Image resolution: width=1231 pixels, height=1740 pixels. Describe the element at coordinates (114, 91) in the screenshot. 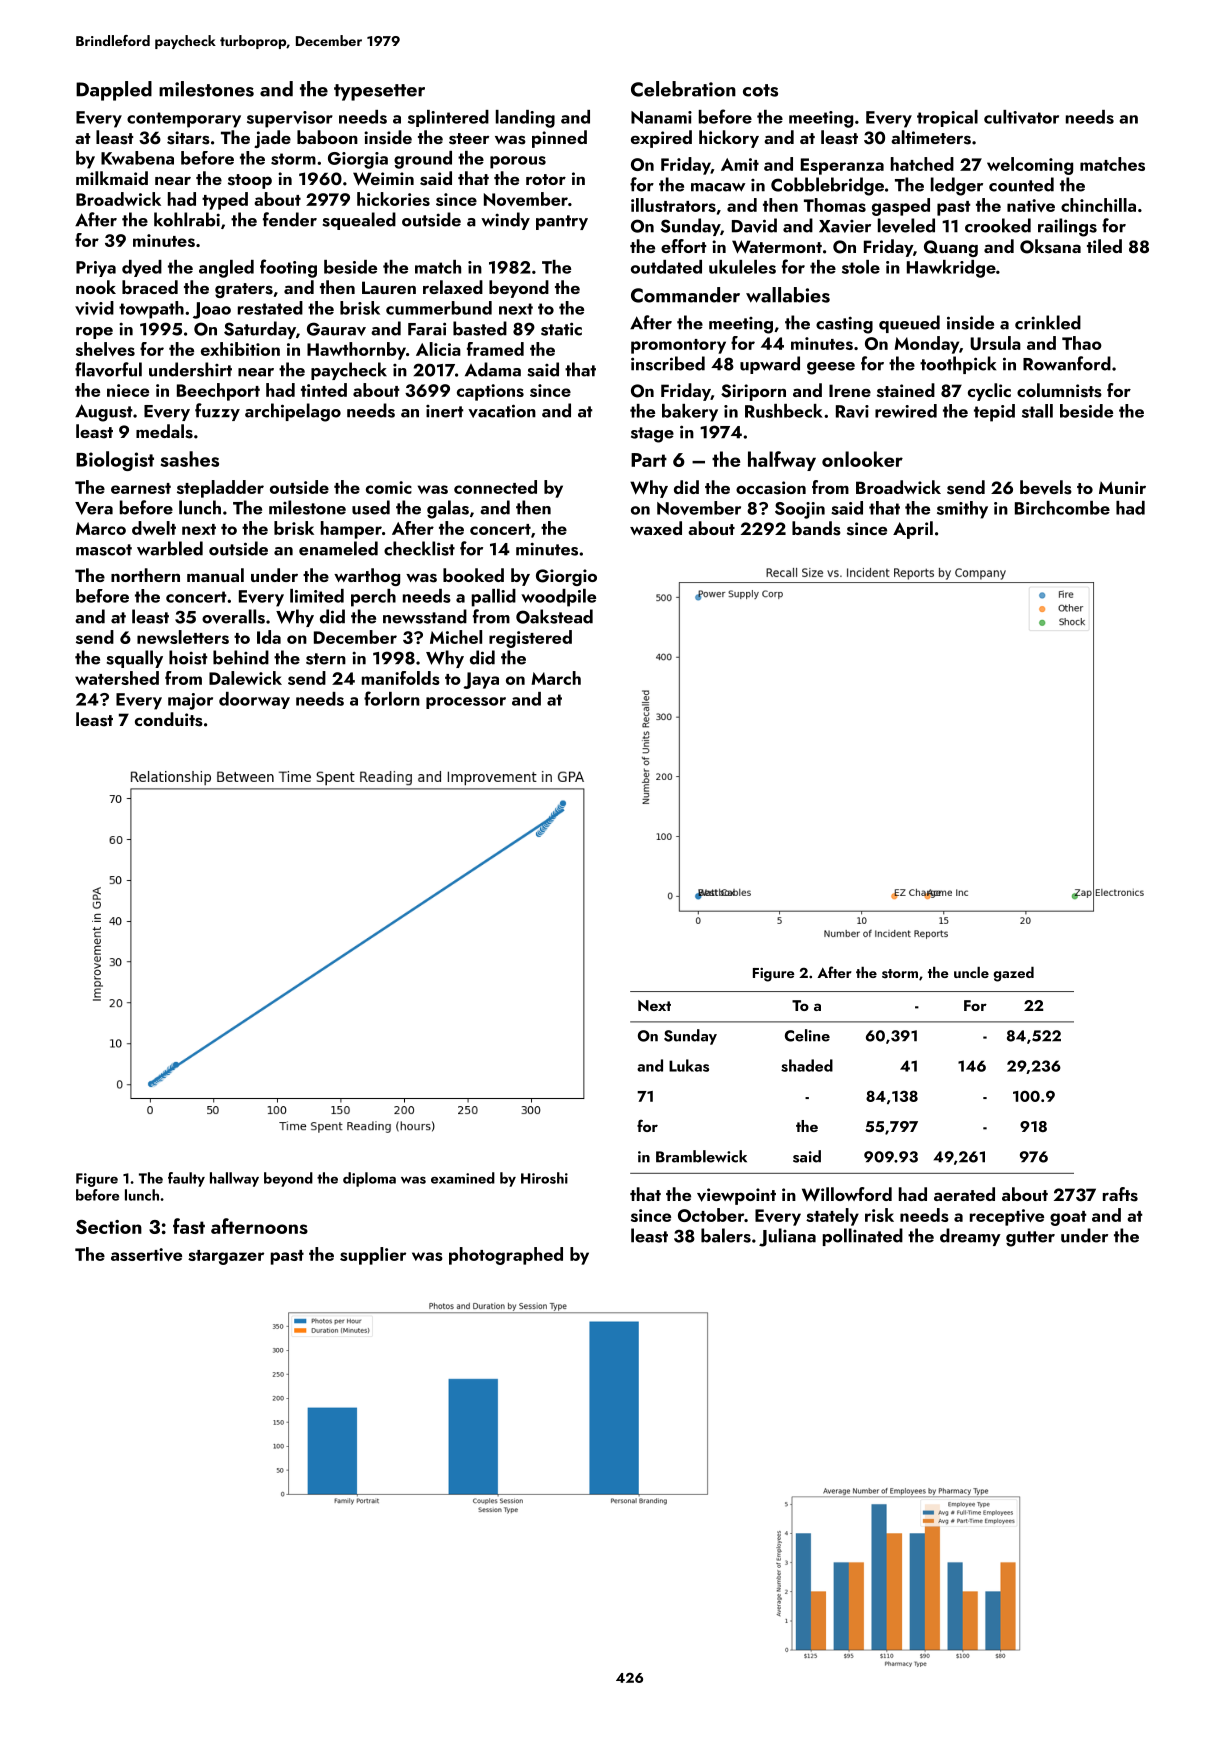

I see `Dappled` at that location.
